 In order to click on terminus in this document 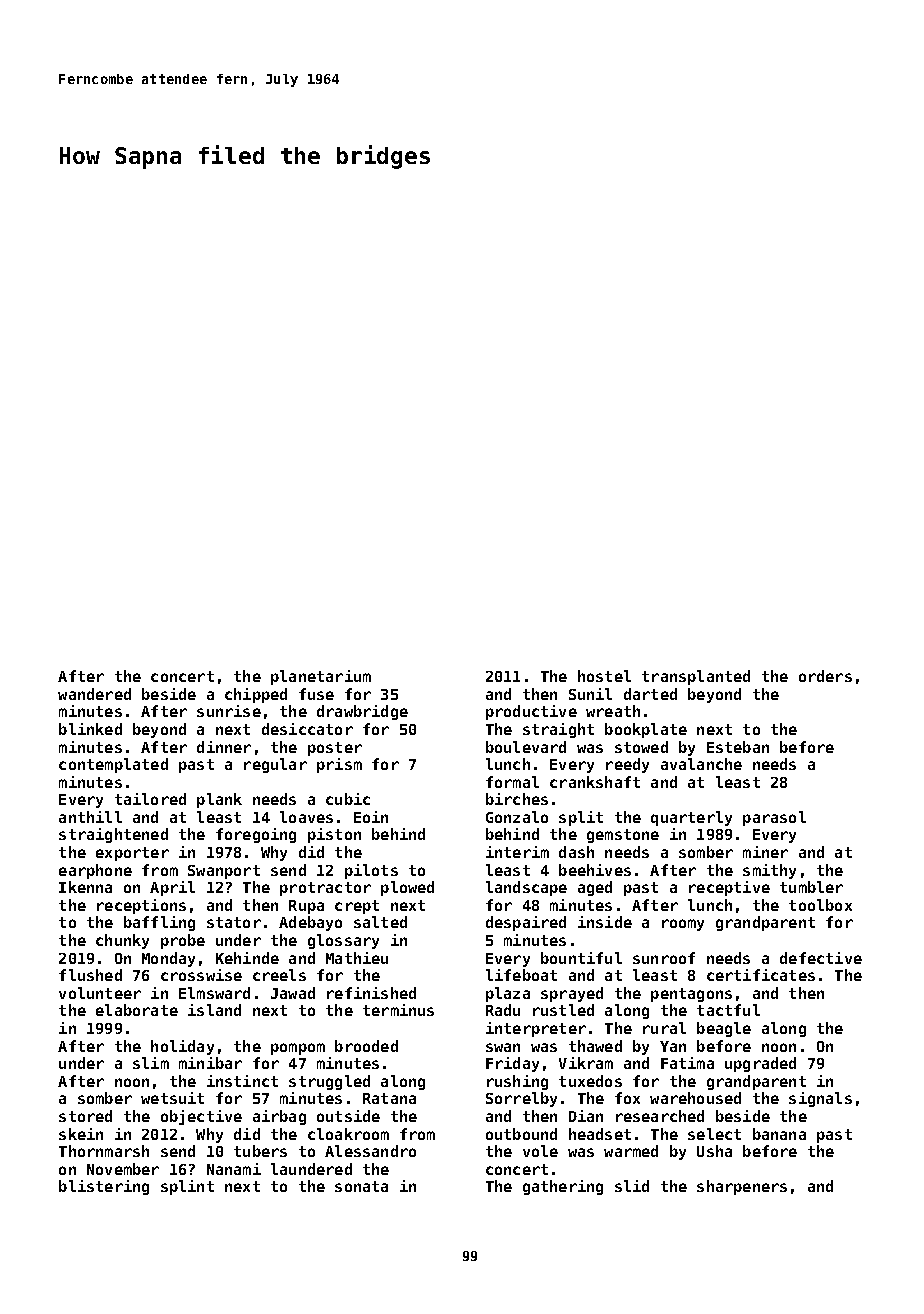, I will do `click(398, 1010)`.
